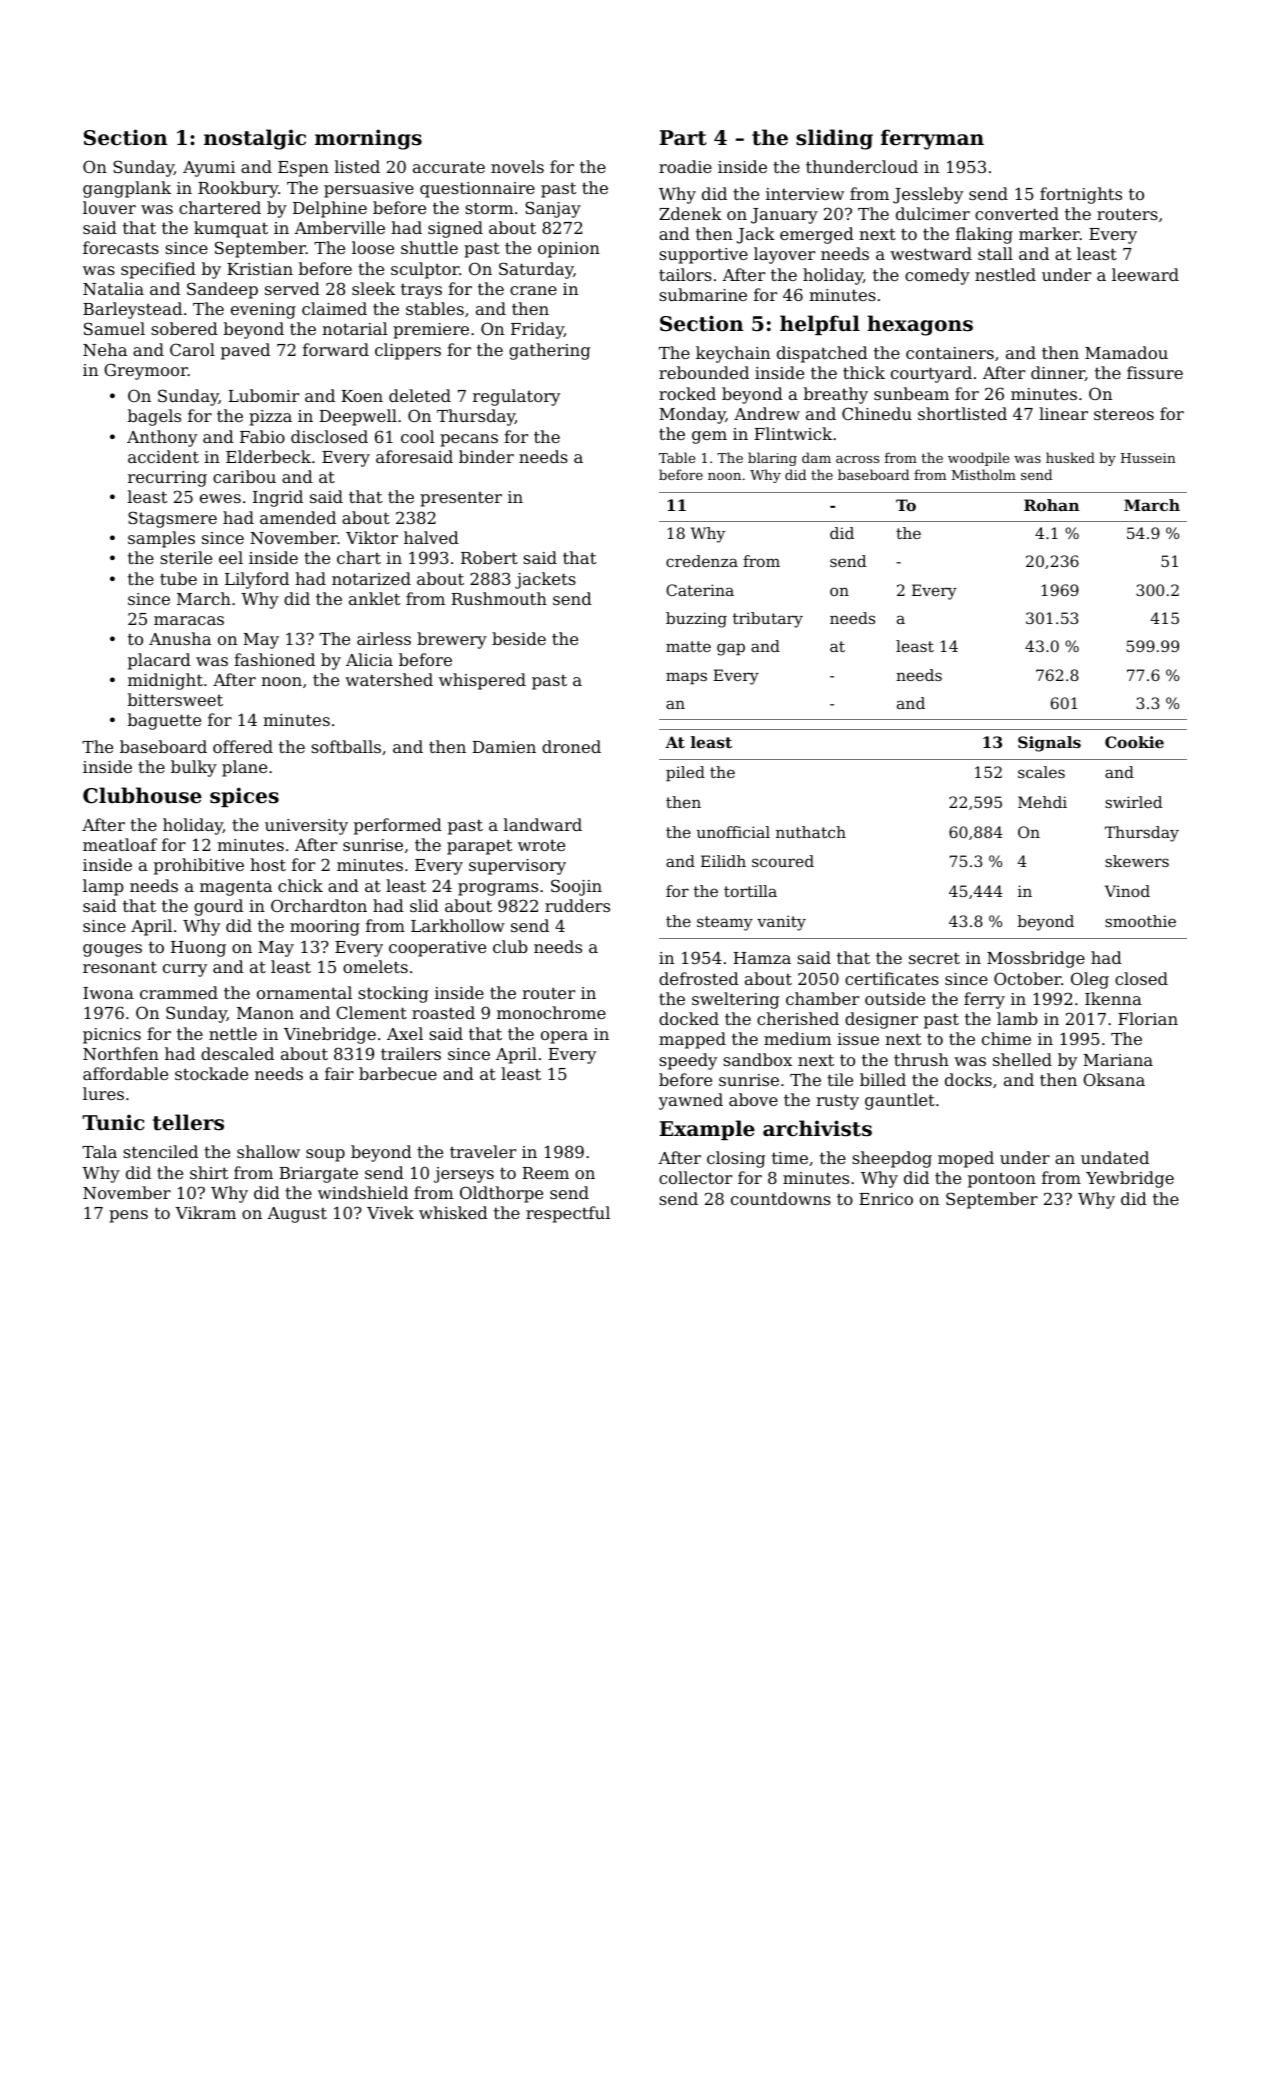 The height and width of the document is (2092, 1270). I want to click on sunbeam, so click(911, 393).
